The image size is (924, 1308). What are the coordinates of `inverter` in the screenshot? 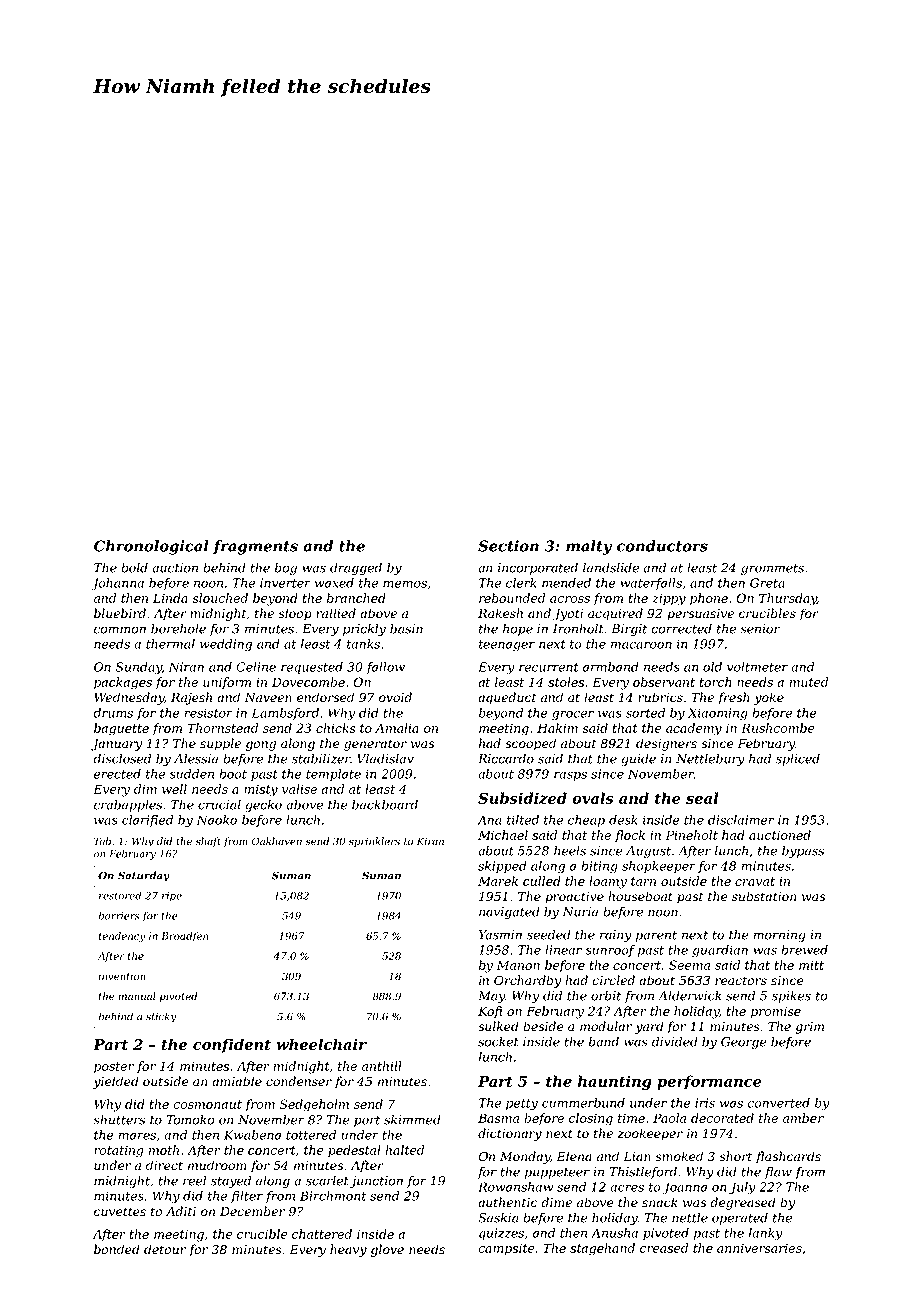 It's located at (285, 583).
